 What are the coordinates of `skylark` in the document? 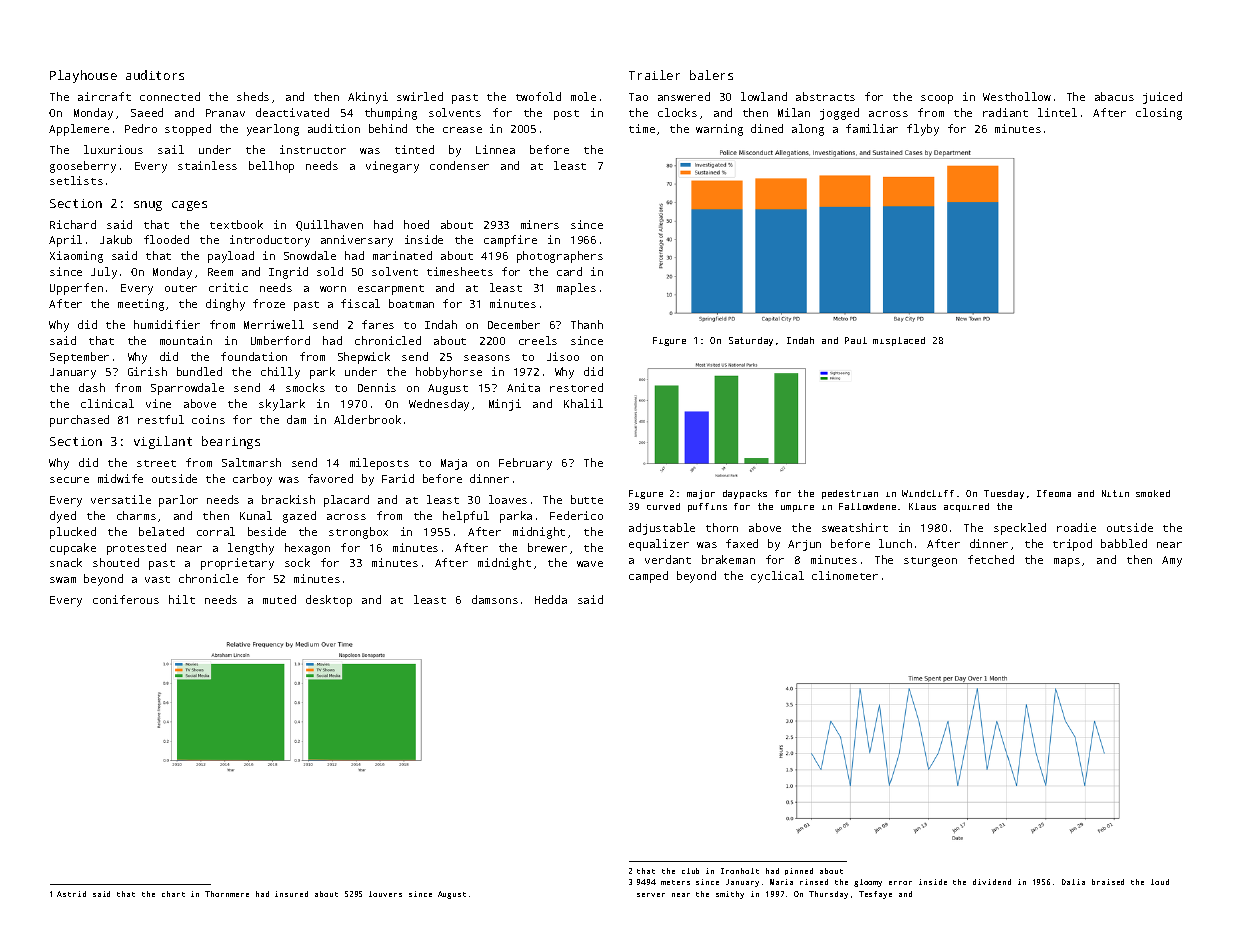 It's located at (282, 405).
